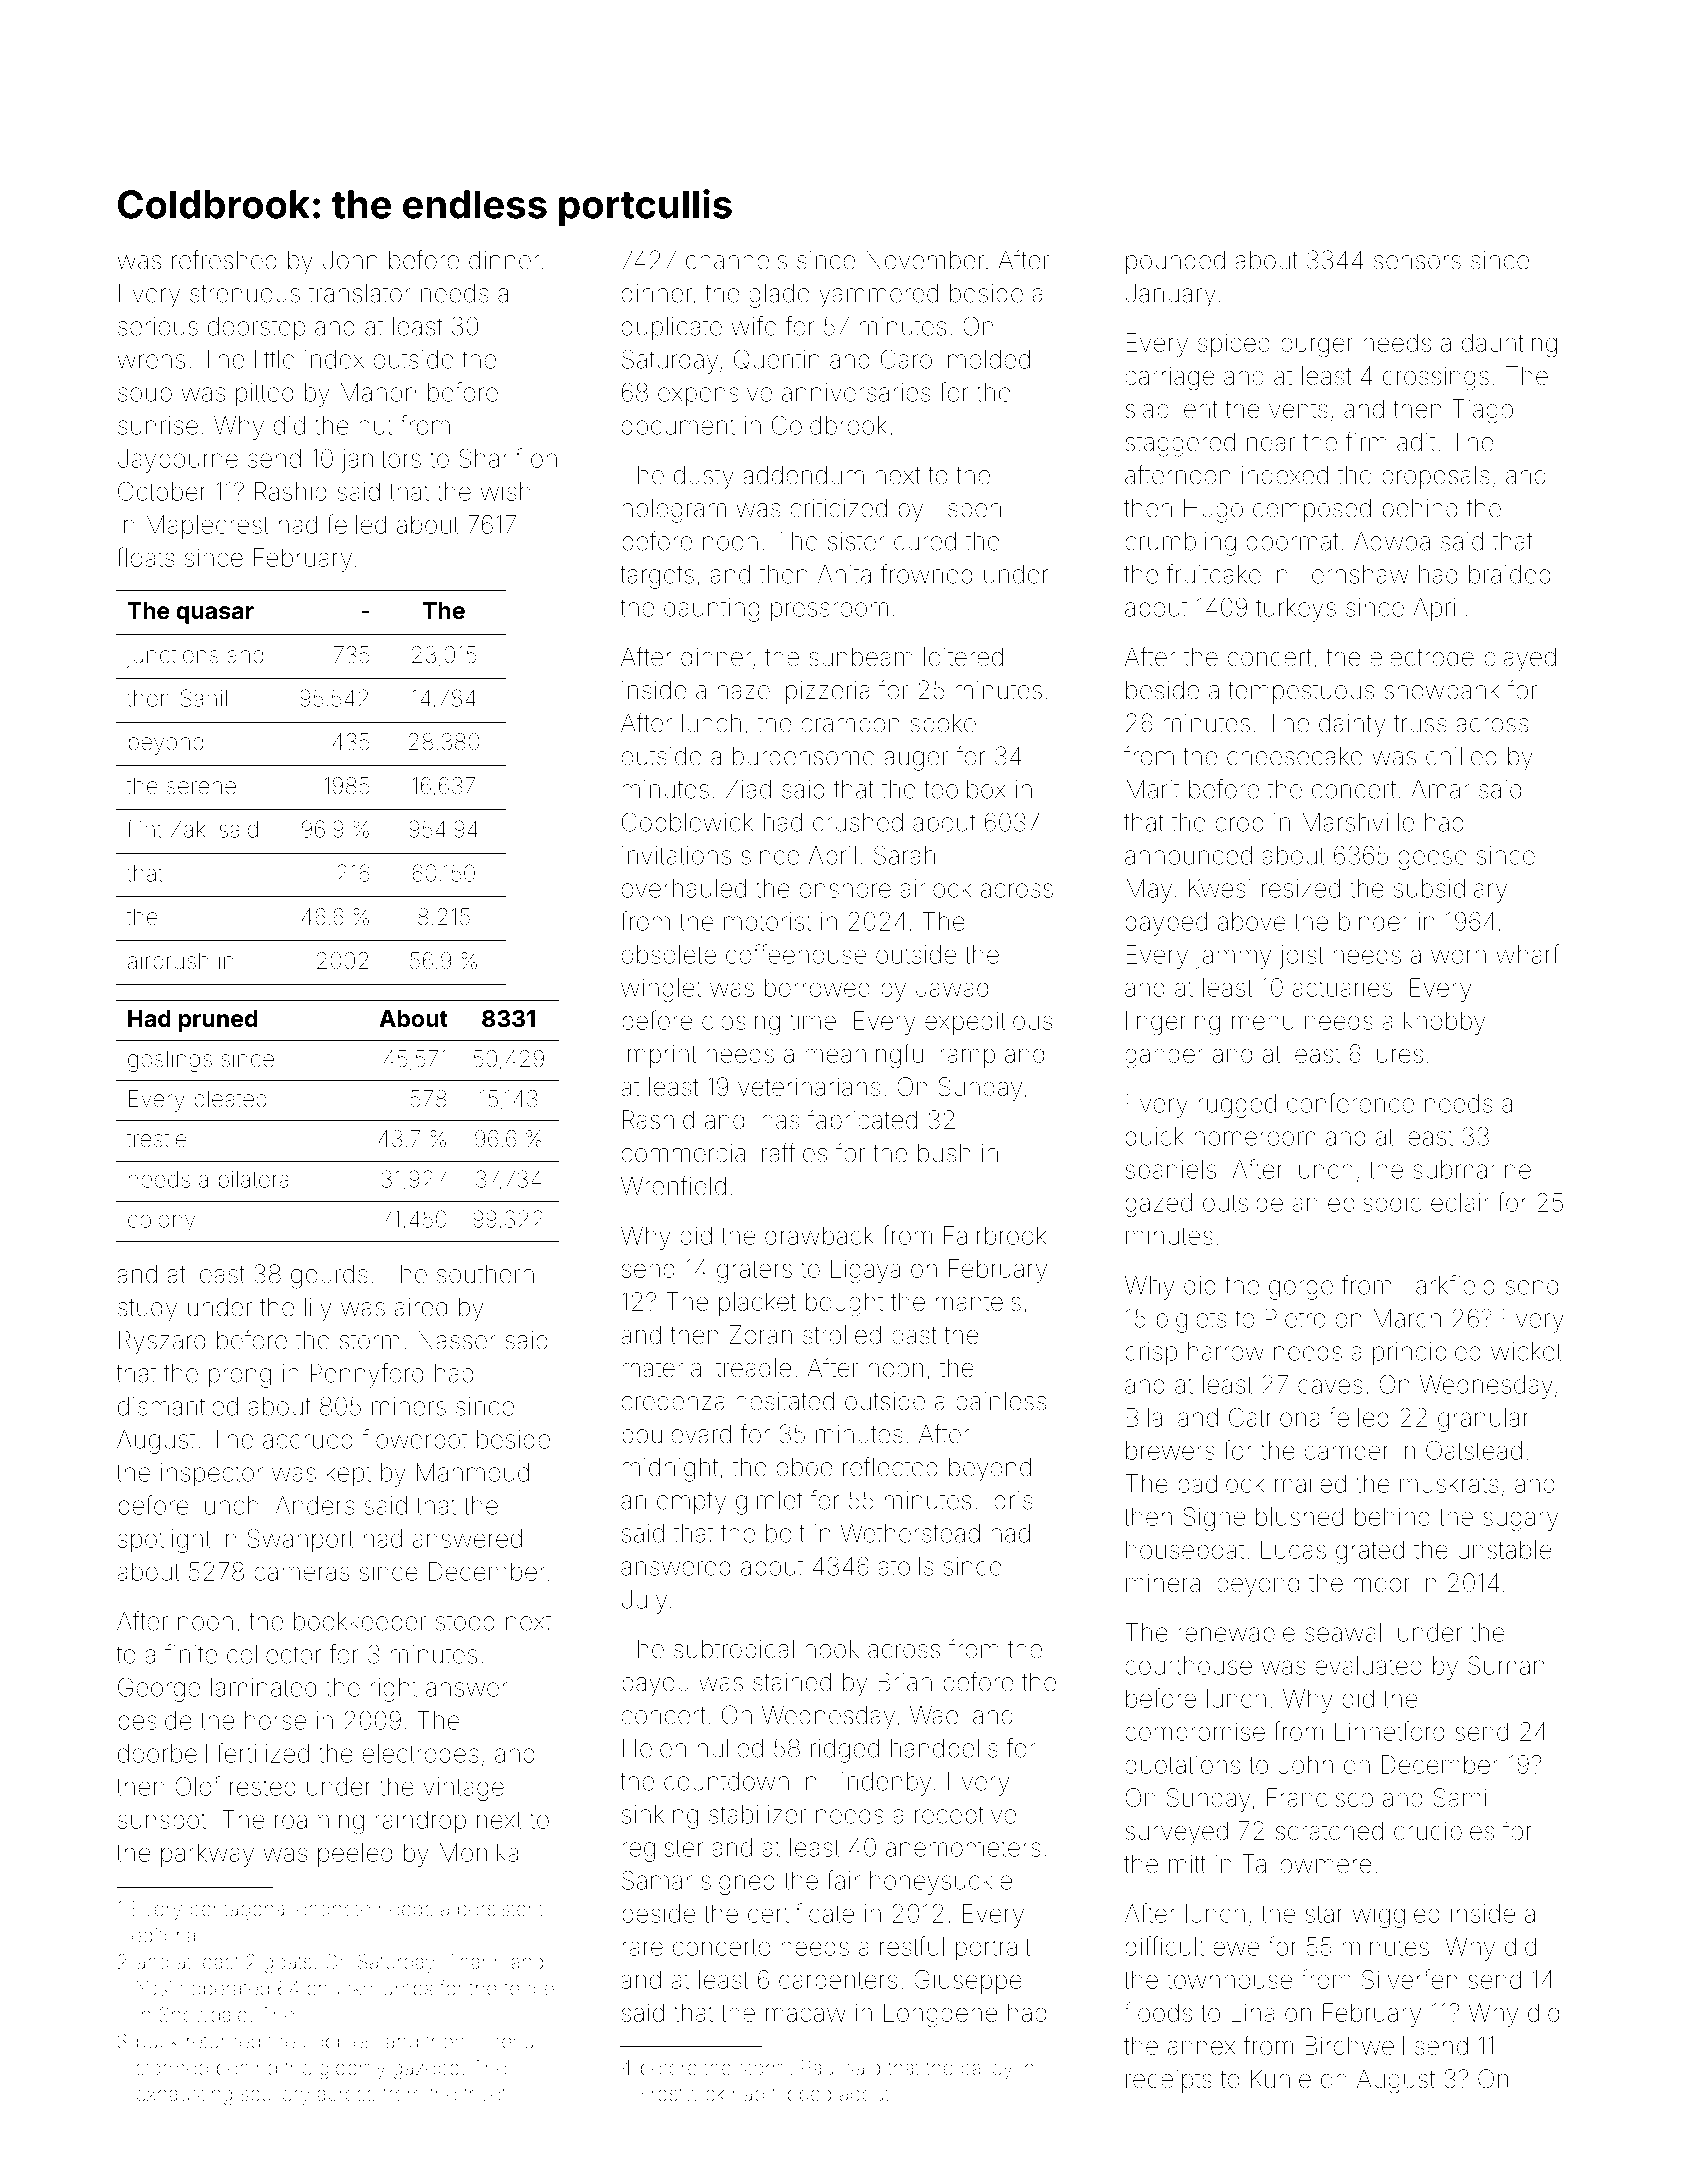 The width and height of the page is (1683, 2178). Describe the element at coordinates (741, 1023) in the page. I see `closing` at that location.
